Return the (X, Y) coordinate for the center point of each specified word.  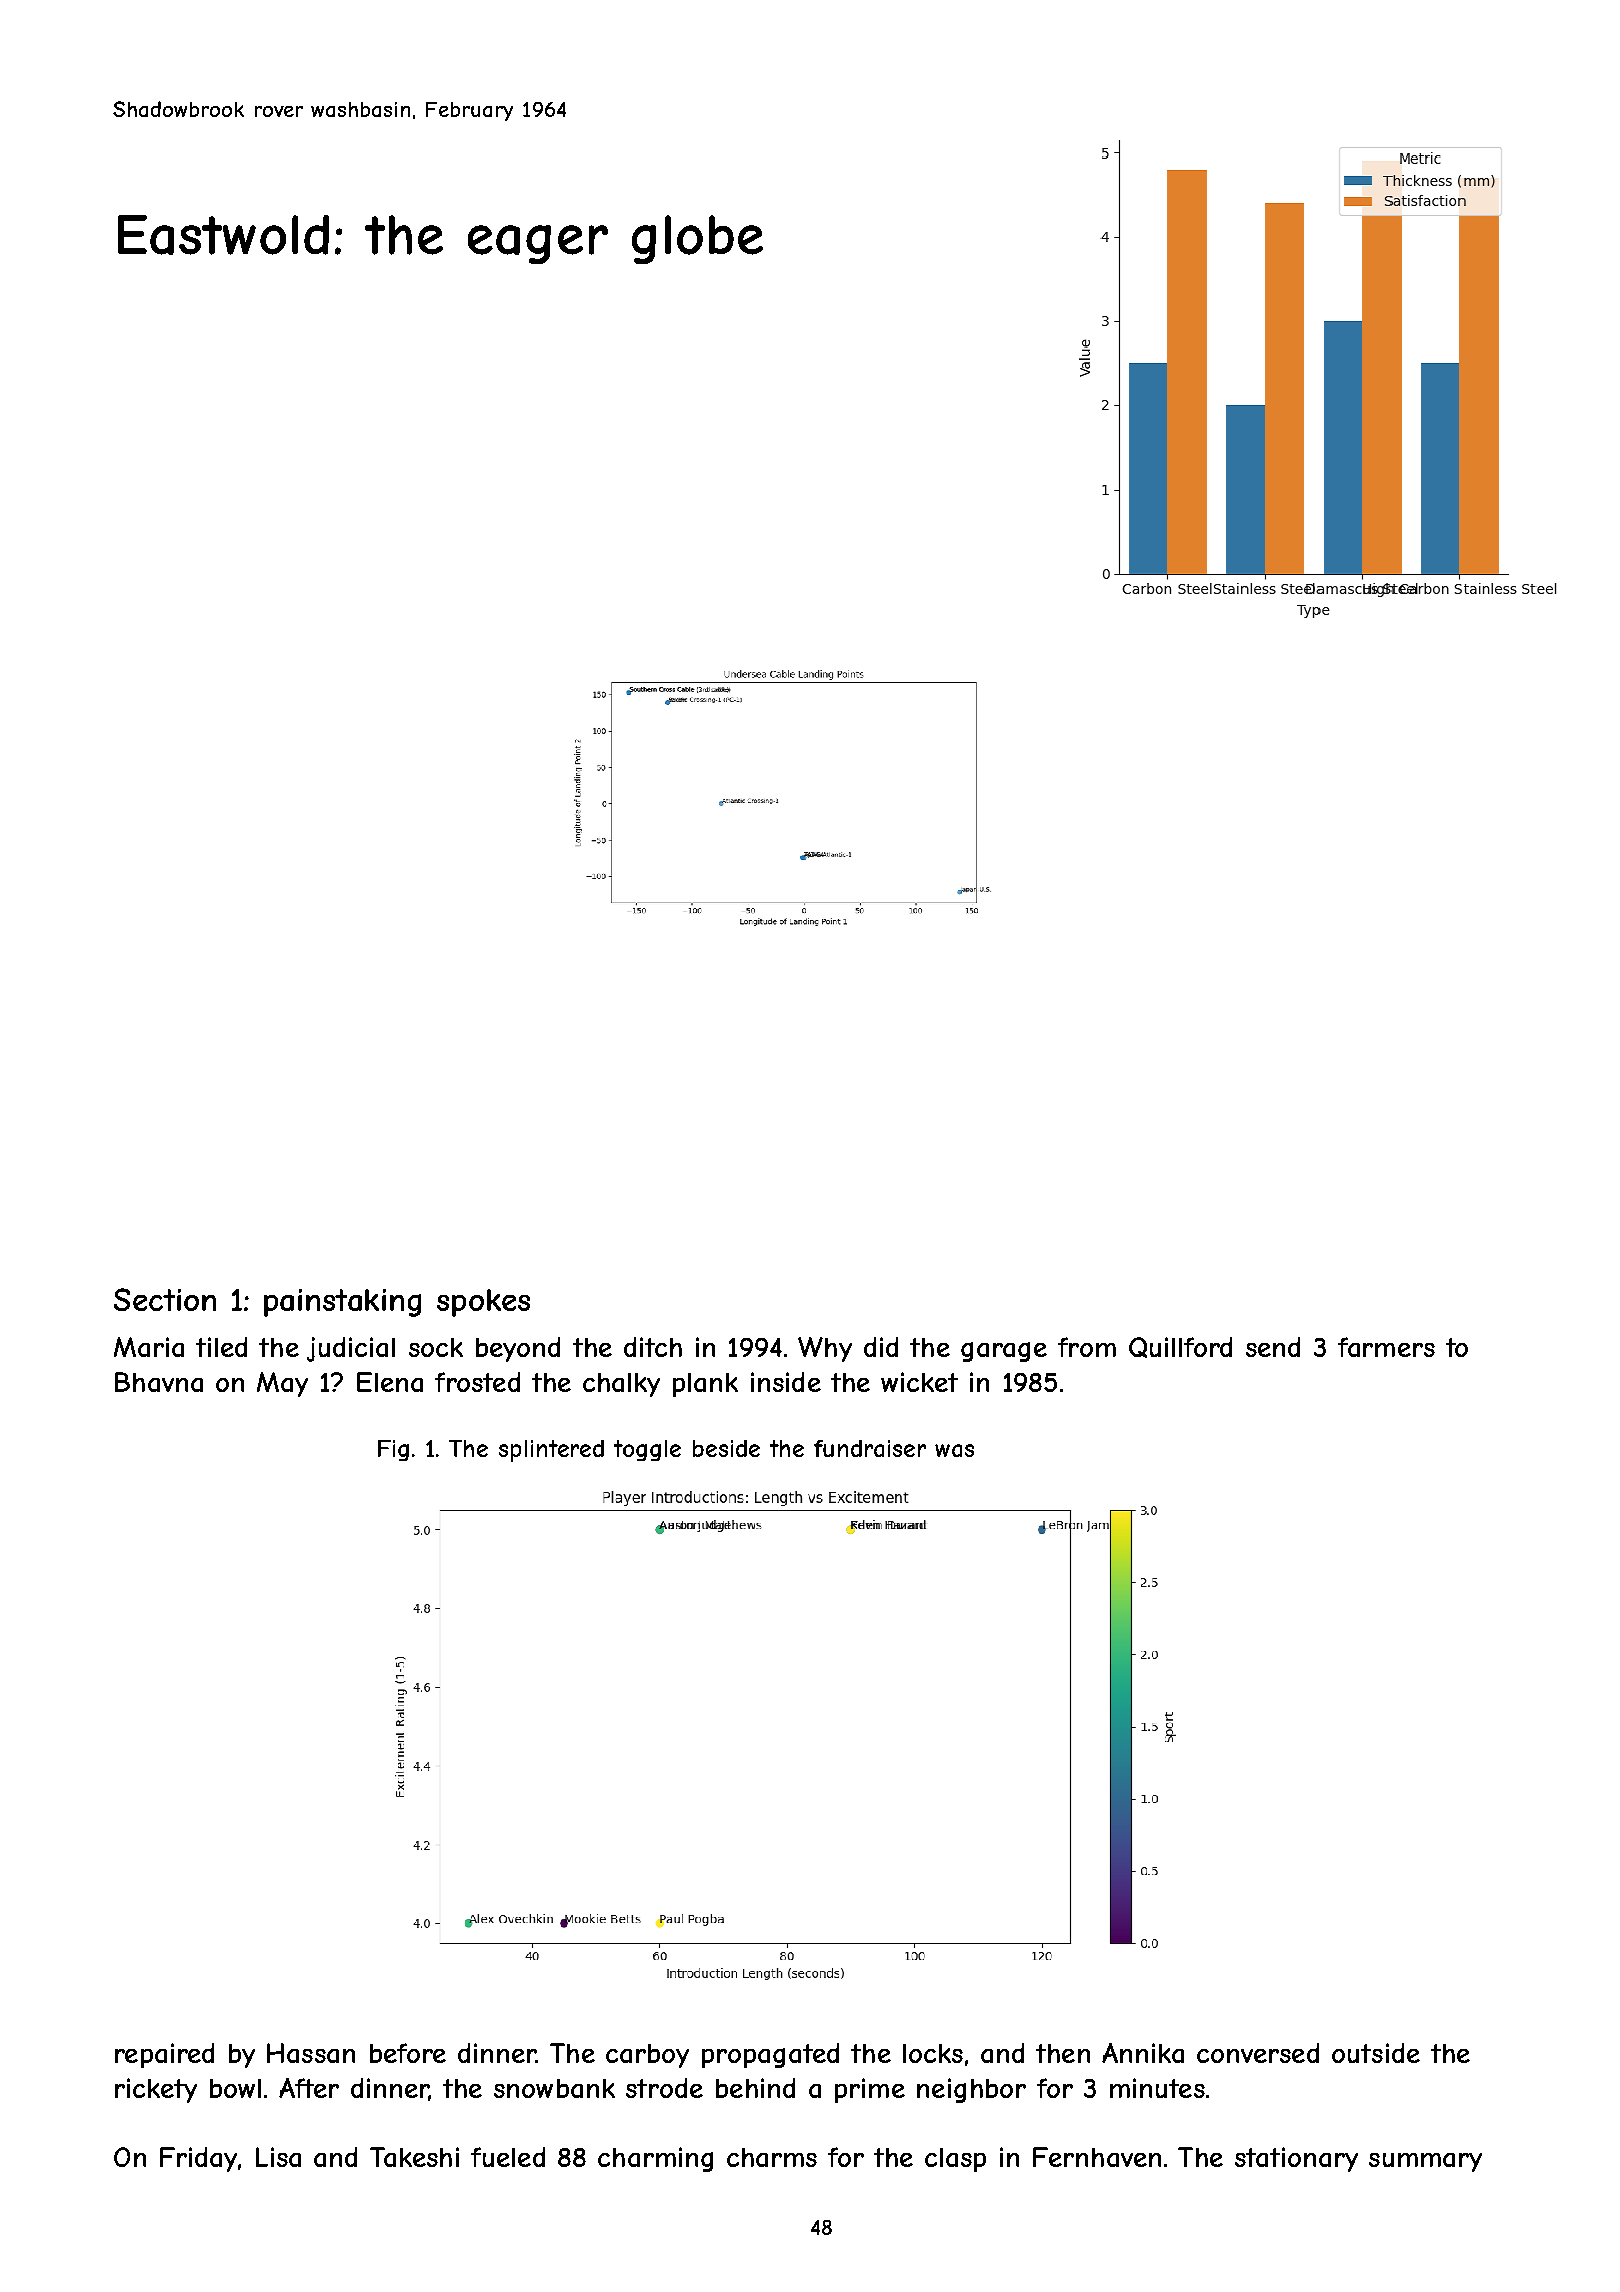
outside (1376, 2053)
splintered (551, 1451)
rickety (156, 2090)
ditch (653, 1347)
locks (933, 2053)
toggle (647, 1450)
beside (726, 1448)
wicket (919, 1382)
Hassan (311, 2053)
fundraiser (870, 1448)
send (1273, 1347)
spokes (483, 1303)
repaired (164, 2055)
